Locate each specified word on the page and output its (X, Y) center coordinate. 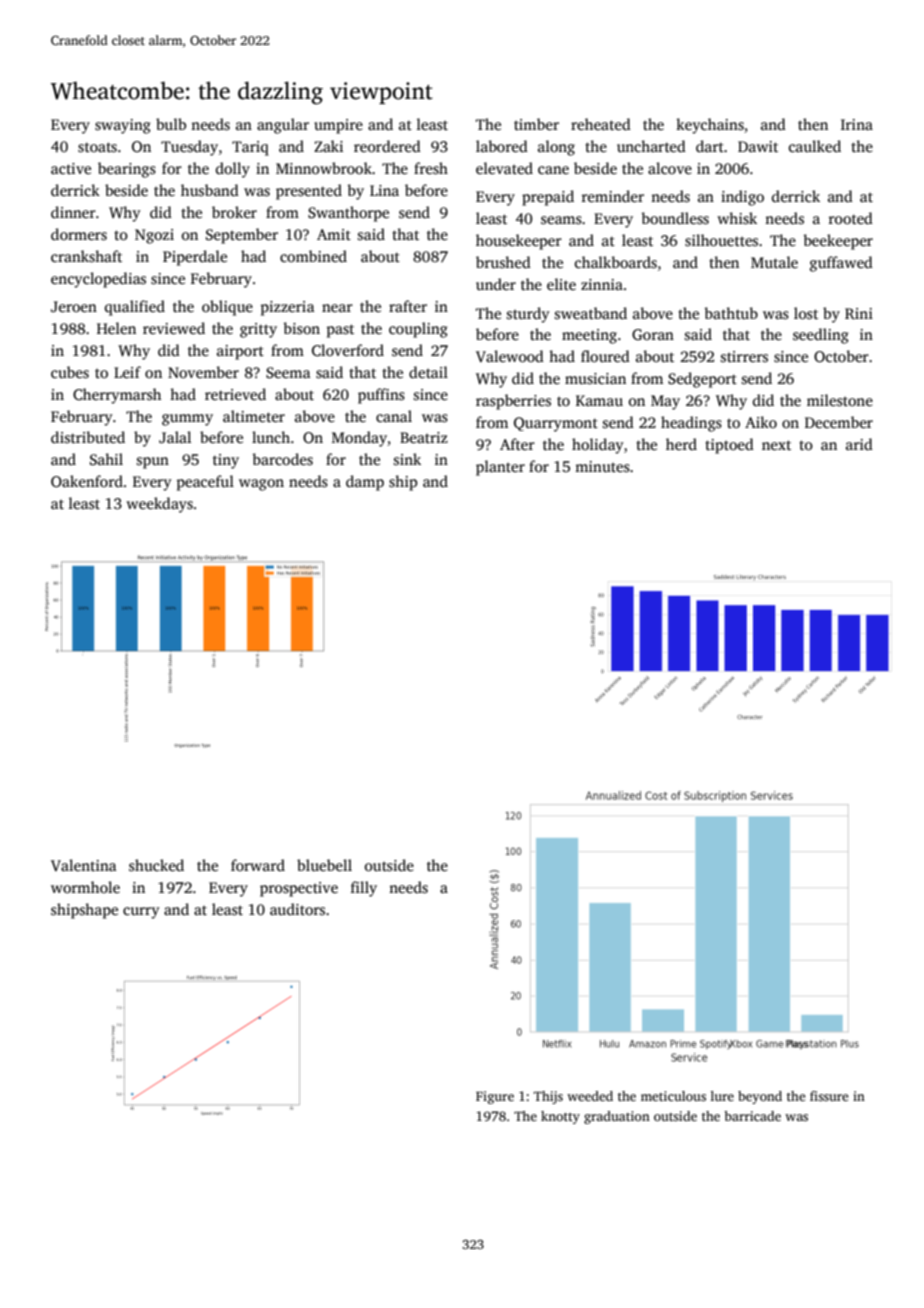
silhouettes (721, 240)
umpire (338, 126)
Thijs (548, 1097)
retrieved (235, 394)
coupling (418, 330)
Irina (857, 124)
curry (141, 913)
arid (859, 444)
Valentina (84, 865)
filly (364, 889)
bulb (171, 124)
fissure (829, 1096)
